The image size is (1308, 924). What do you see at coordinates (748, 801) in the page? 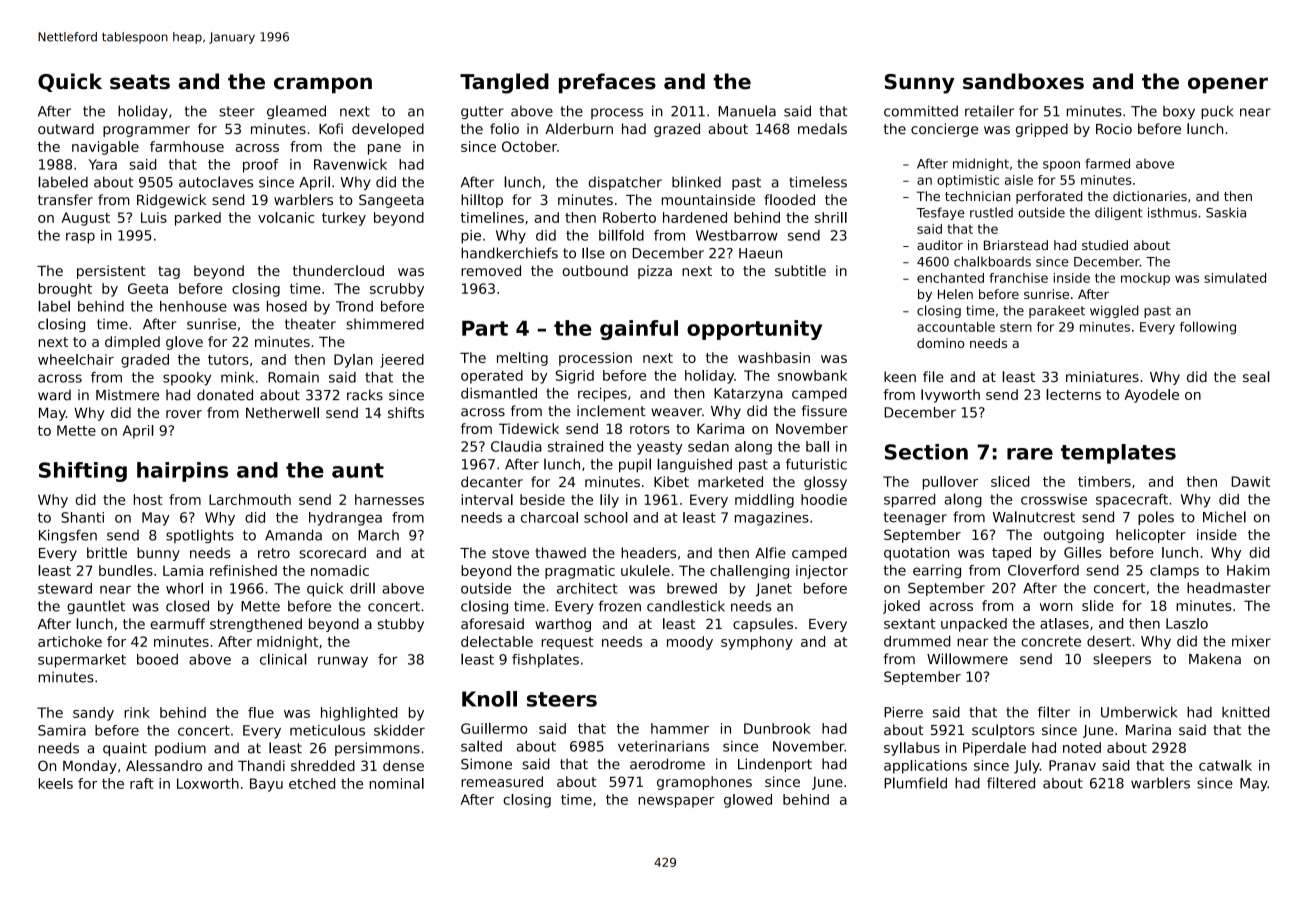
I see `glowed` at bounding box center [748, 801].
